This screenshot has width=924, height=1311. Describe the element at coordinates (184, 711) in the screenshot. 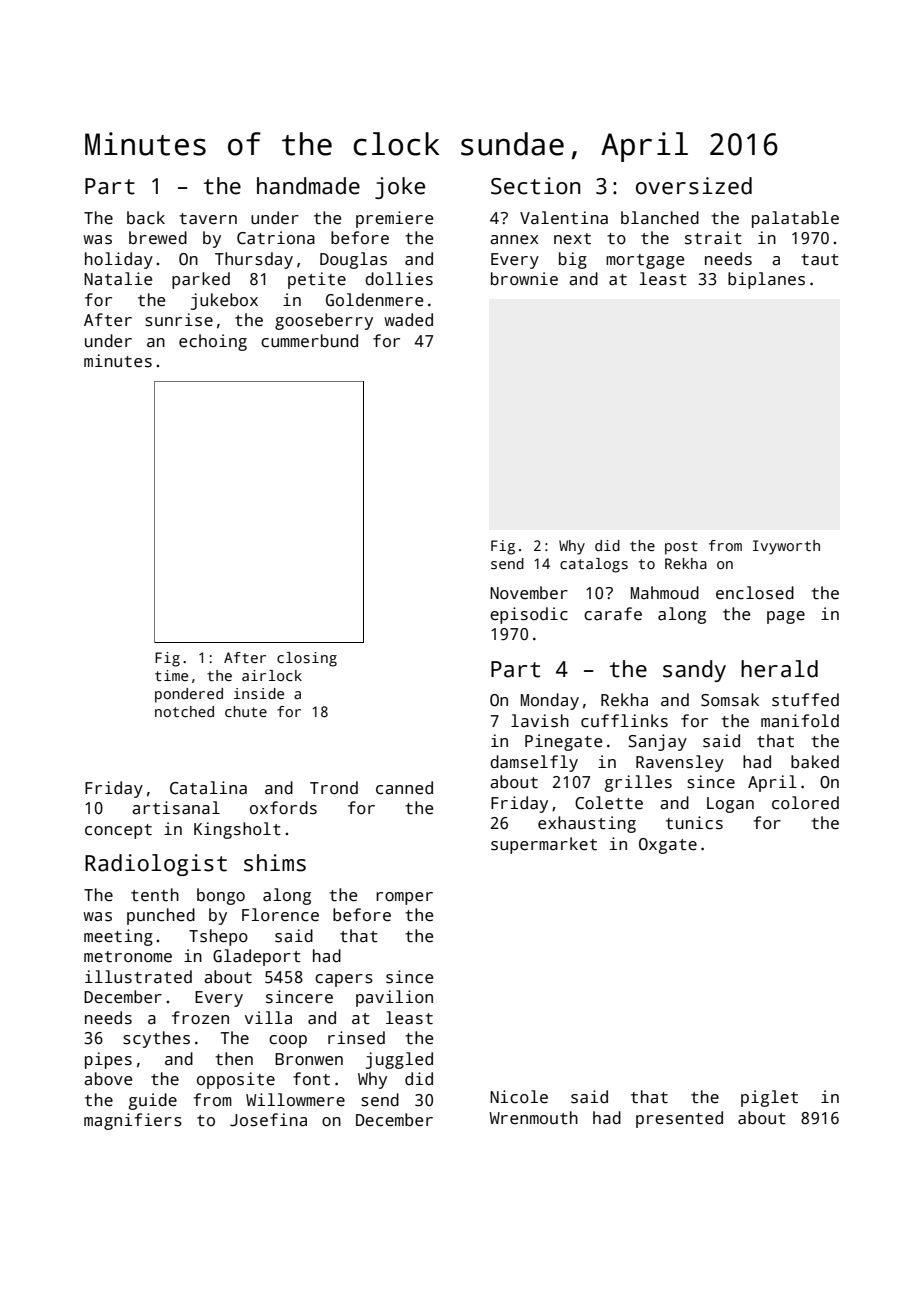

I see `notched` at that location.
